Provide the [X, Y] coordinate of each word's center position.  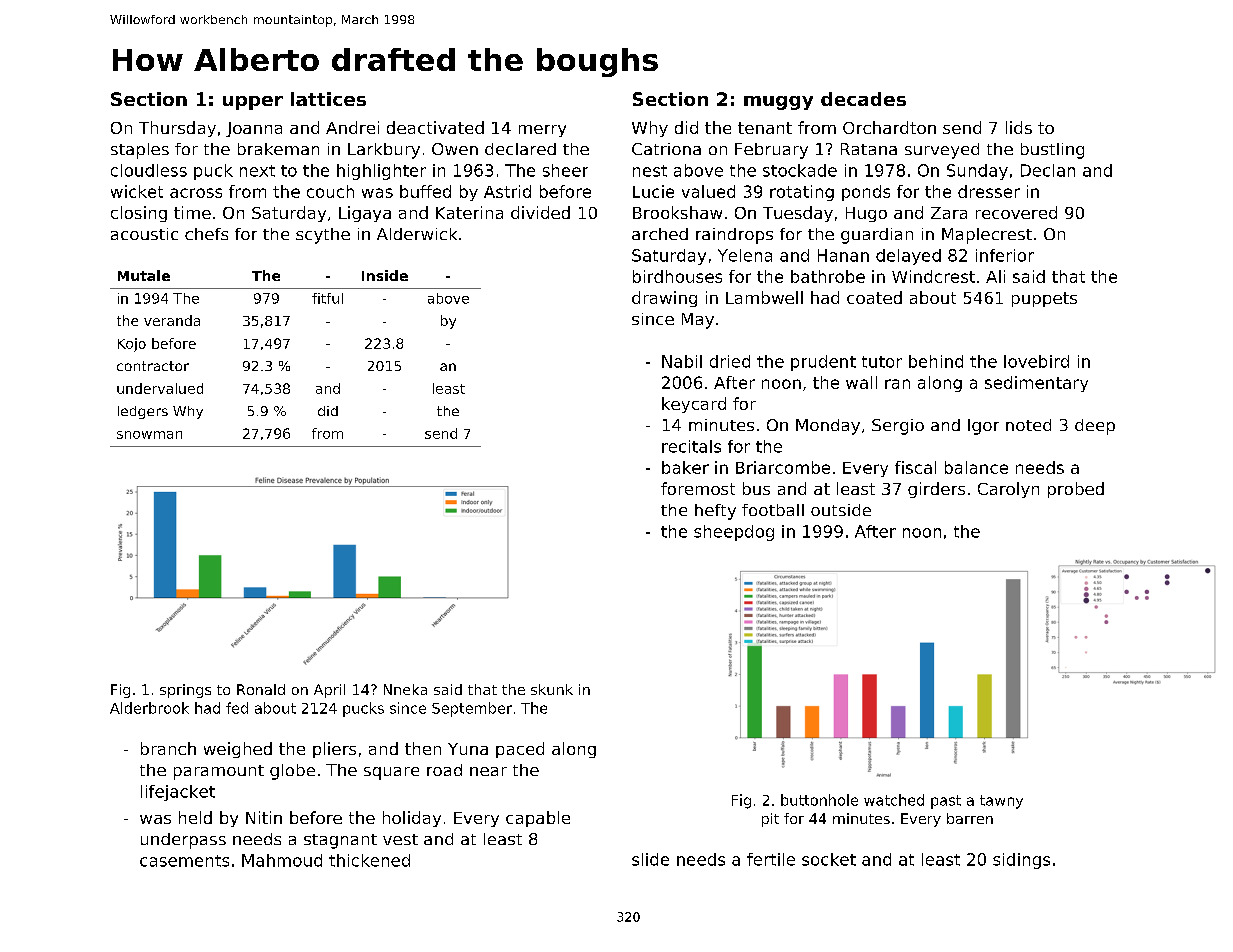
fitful [327, 298]
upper [253, 103]
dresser [989, 191]
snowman [149, 435]
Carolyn [1008, 490]
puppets [1044, 299]
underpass [183, 841]
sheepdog [734, 533]
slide [650, 859]
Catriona [666, 149]
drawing [664, 299]
